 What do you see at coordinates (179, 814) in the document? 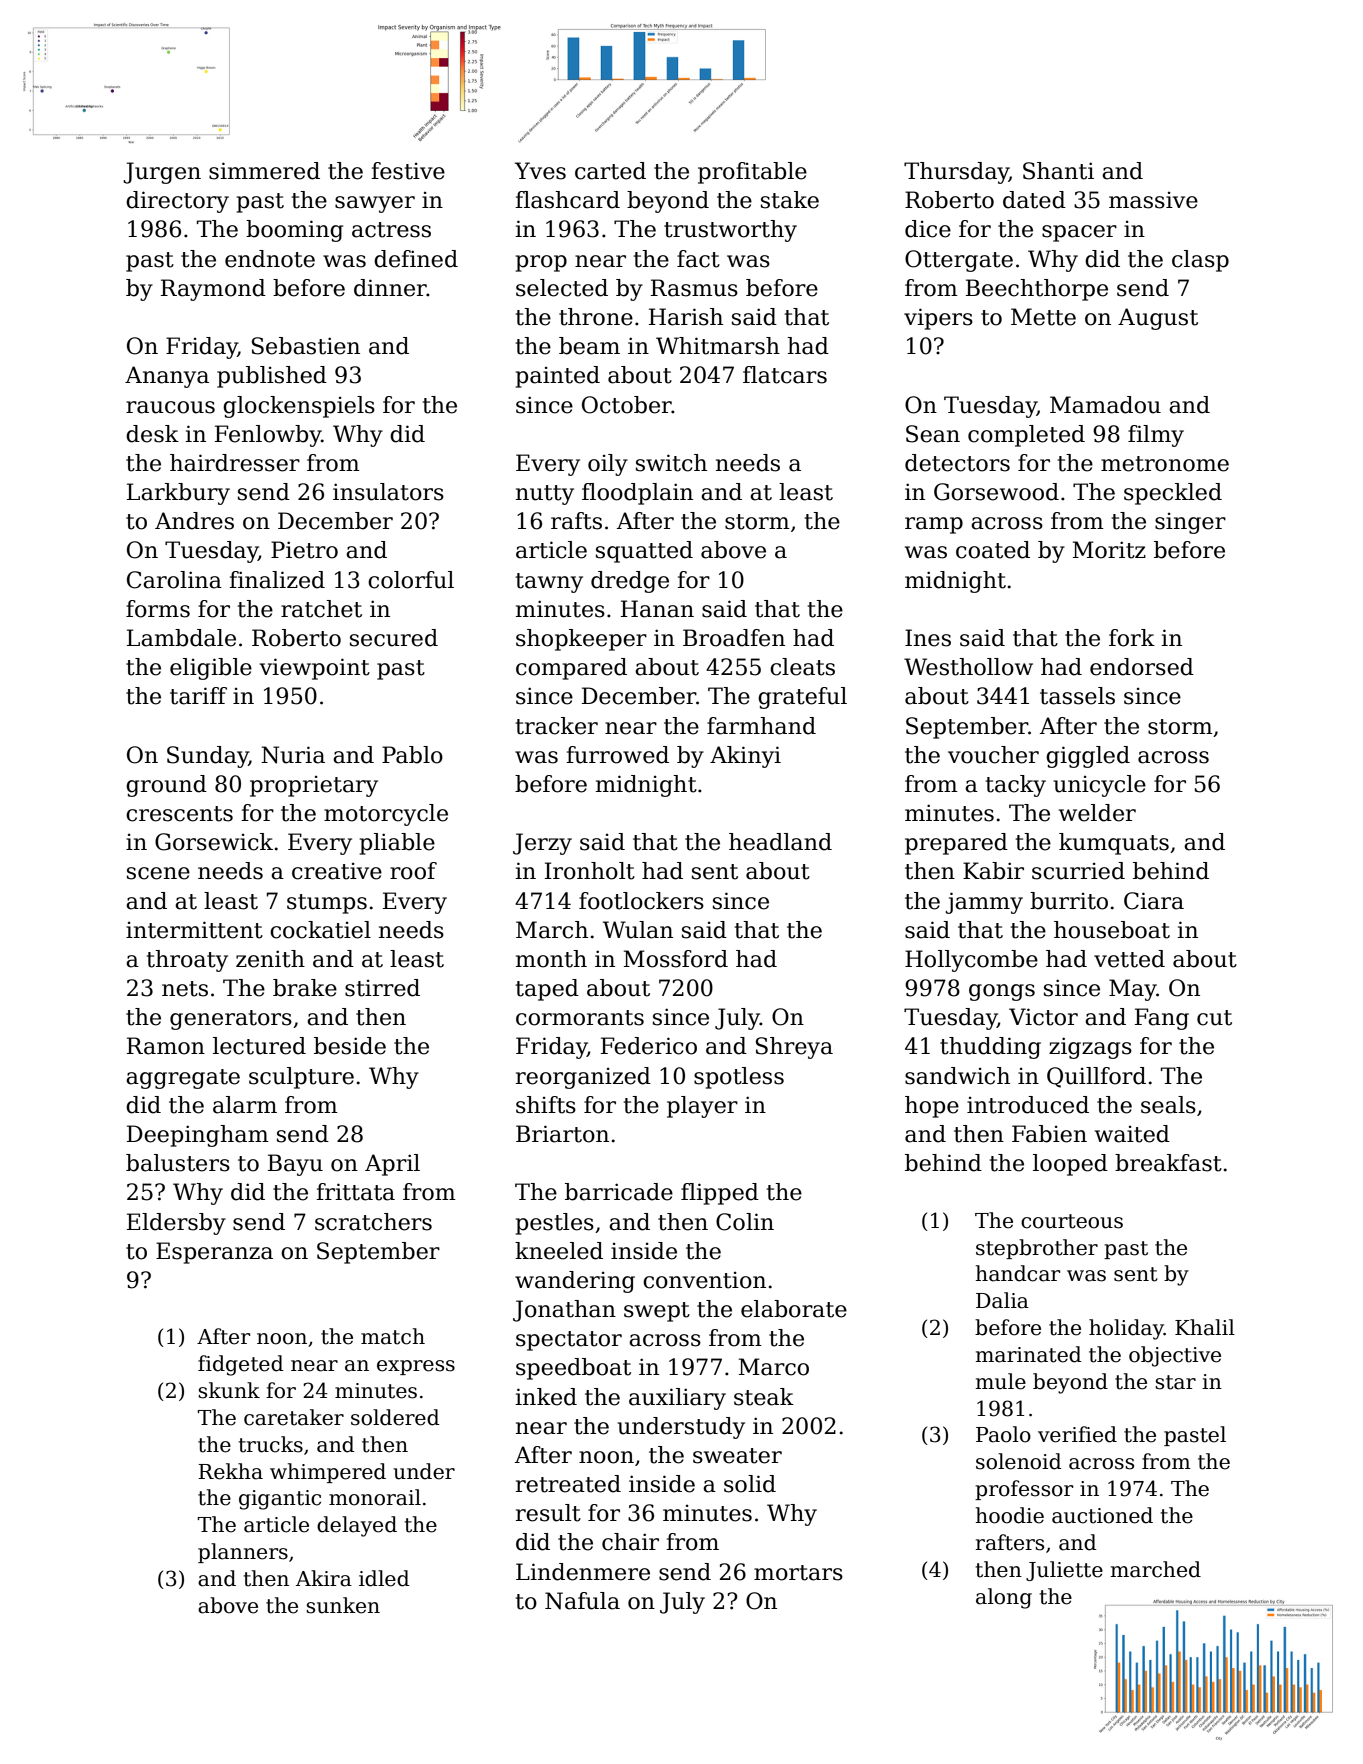
I see `crescents` at bounding box center [179, 814].
